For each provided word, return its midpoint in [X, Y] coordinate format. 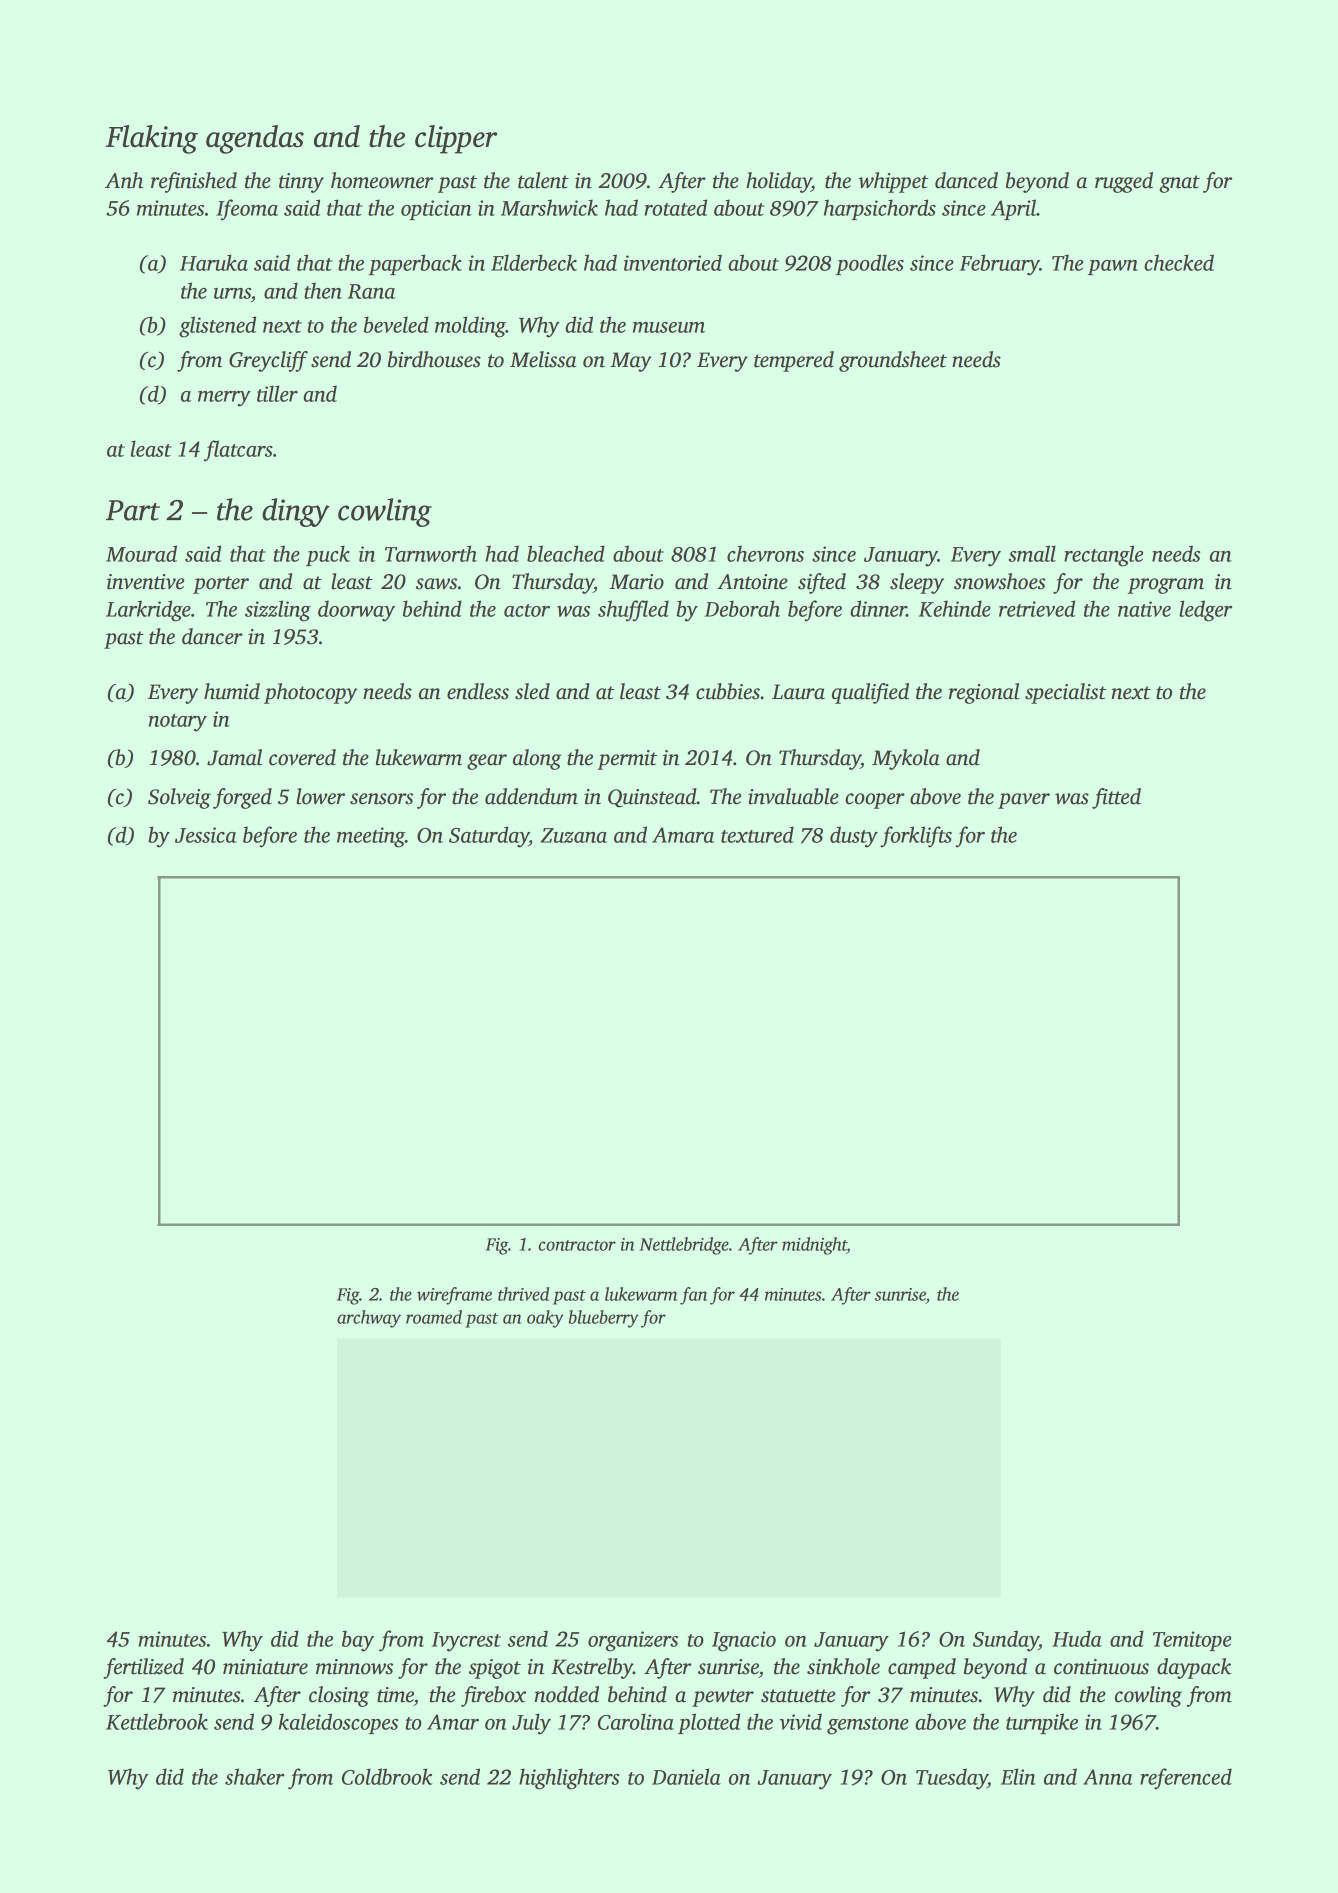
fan [693, 1296]
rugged [1124, 182]
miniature [265, 1667]
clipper [456, 139]
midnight [814, 1246]
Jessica [205, 835]
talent [543, 180]
